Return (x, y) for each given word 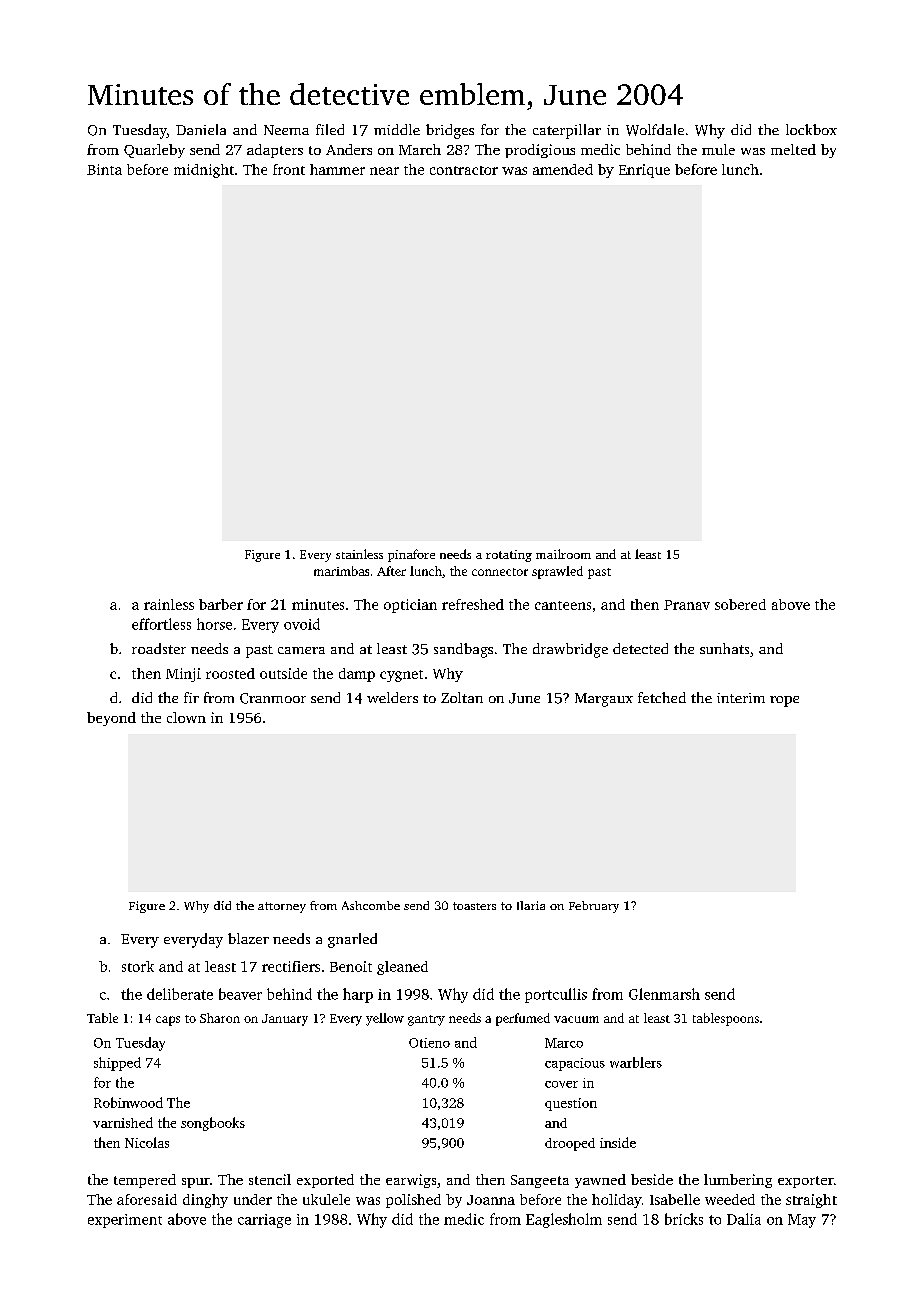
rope (784, 701)
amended (563, 169)
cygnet (401, 676)
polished (413, 1201)
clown (186, 717)
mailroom (563, 554)
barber (221, 604)
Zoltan (462, 697)
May (802, 1221)
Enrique (644, 171)
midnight (204, 171)
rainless (169, 604)
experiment (125, 1221)
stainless (359, 554)
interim (741, 698)
